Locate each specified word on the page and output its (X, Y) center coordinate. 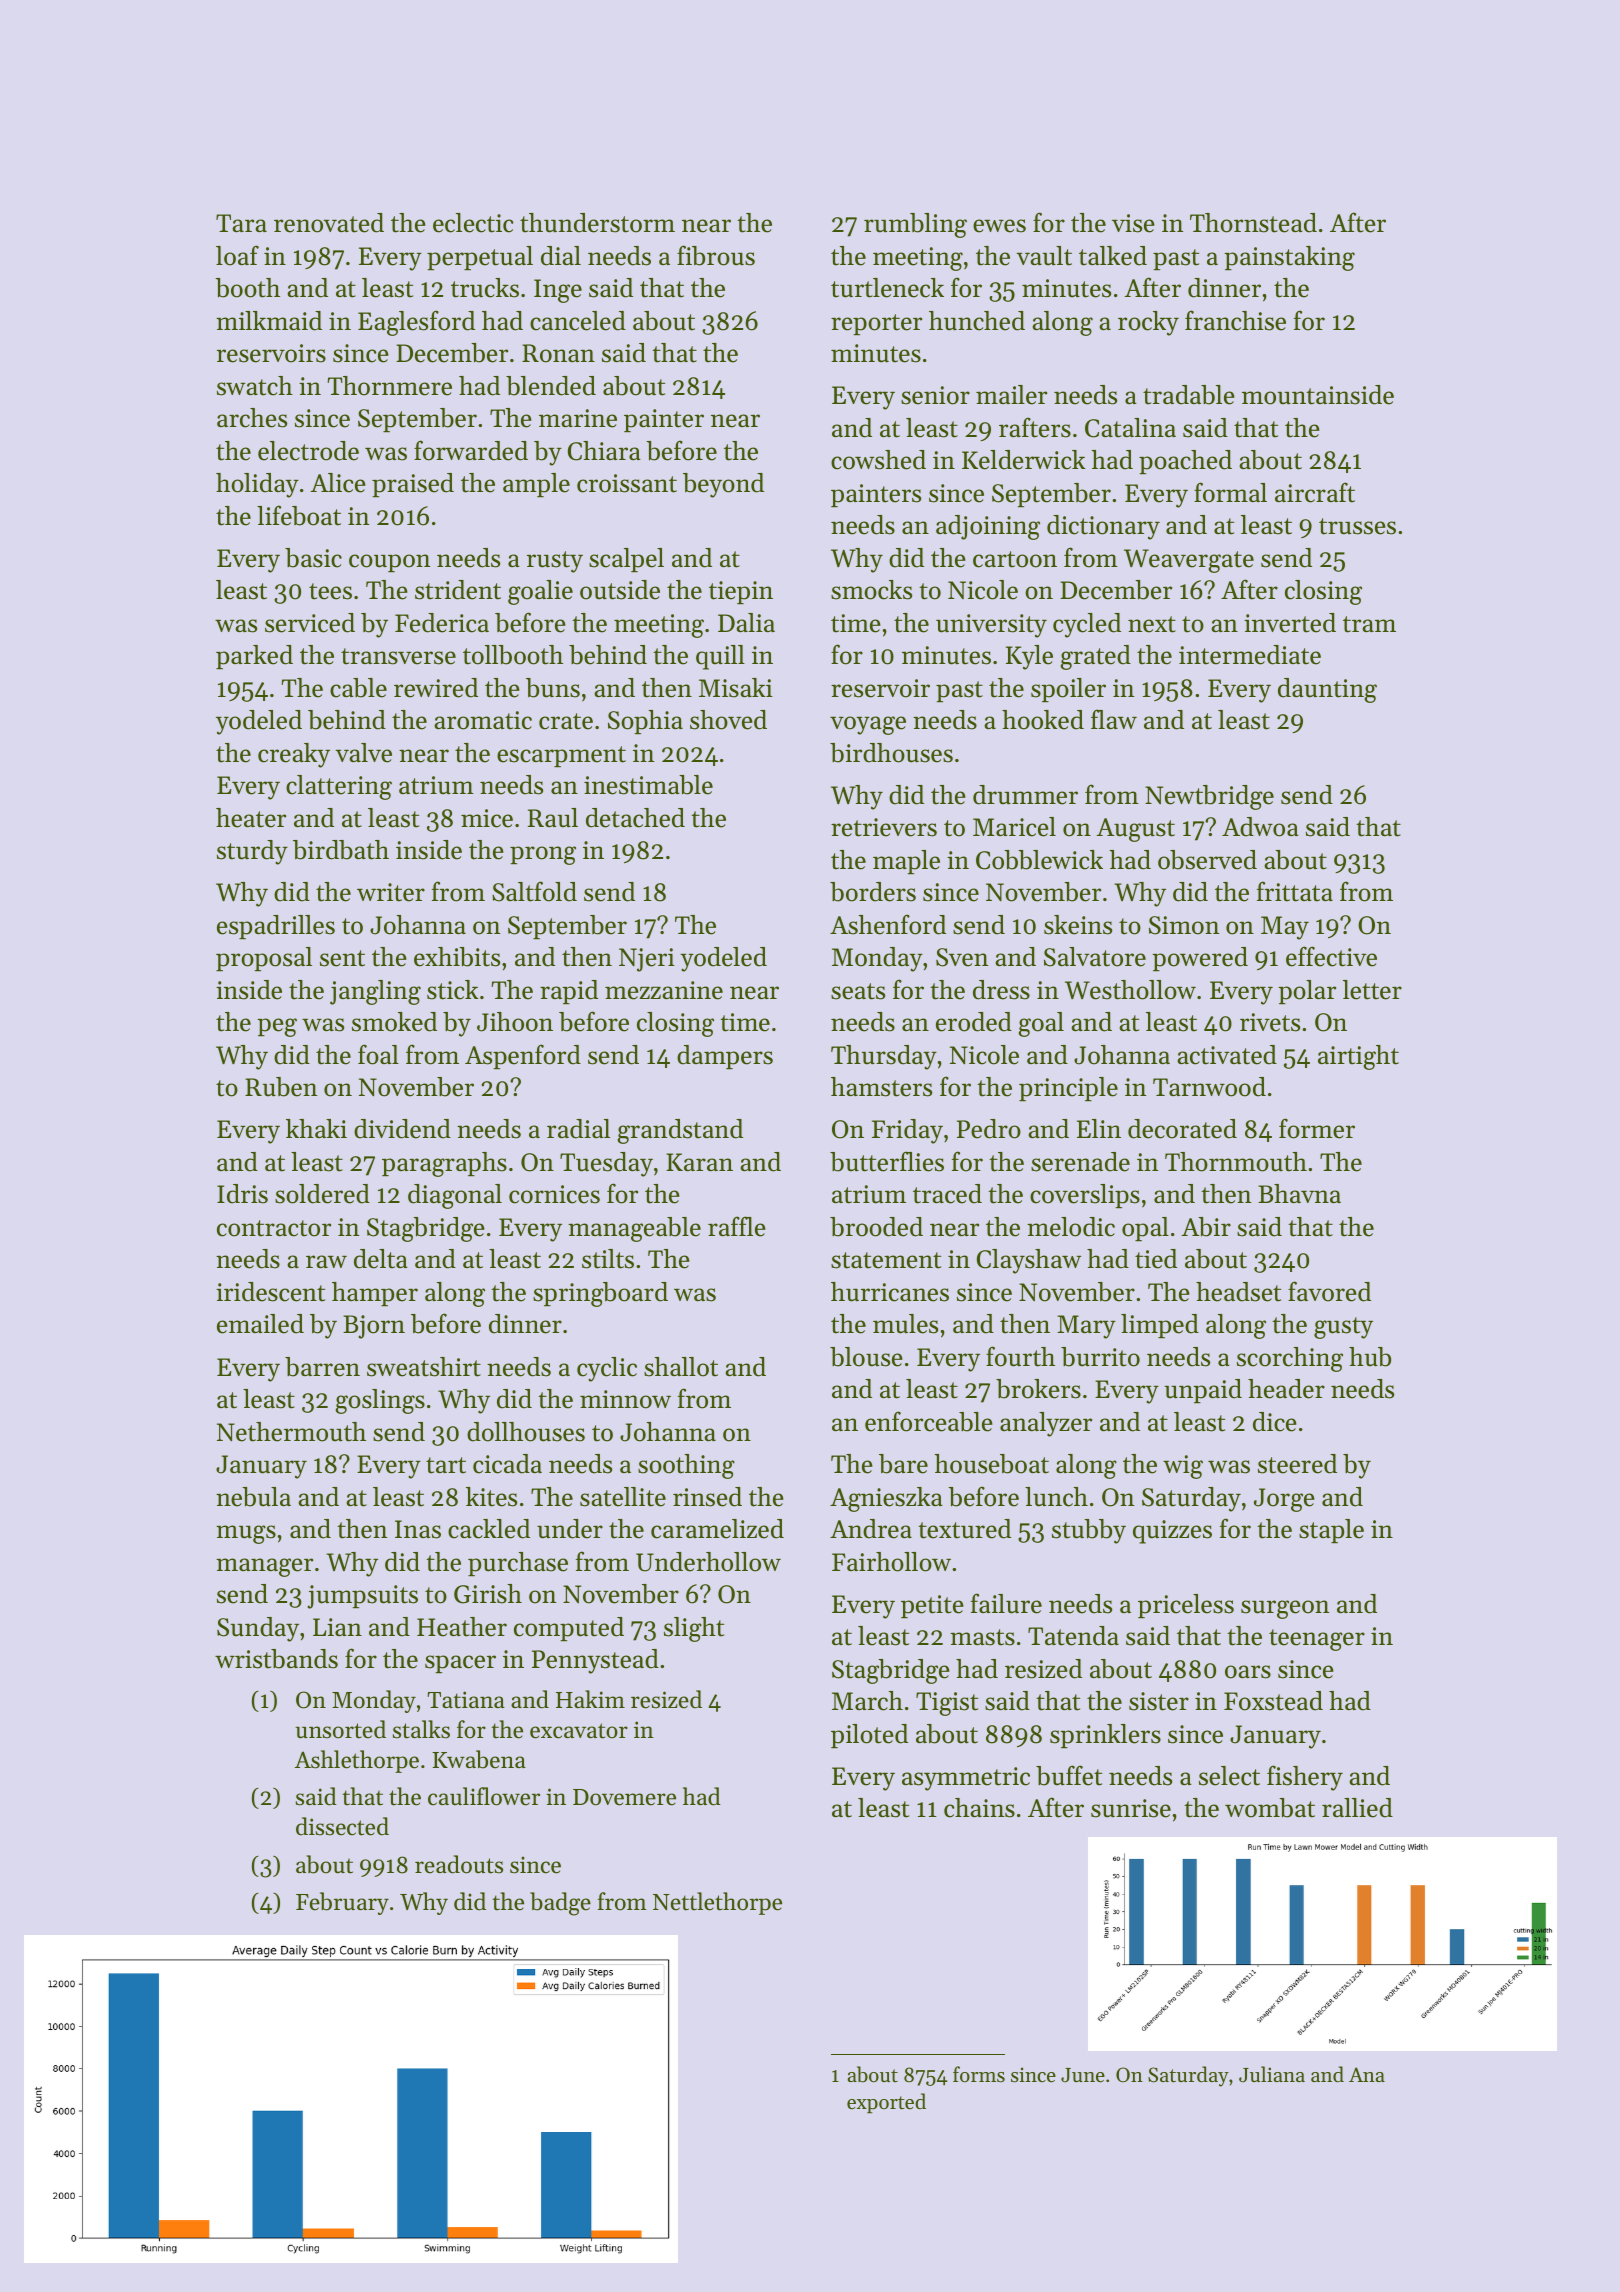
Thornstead (1253, 223)
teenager (1317, 1640)
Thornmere (390, 386)
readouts (459, 1864)
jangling (375, 992)
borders (873, 892)
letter (1372, 990)
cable (358, 688)
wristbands (276, 1659)
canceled (578, 321)
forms (979, 2074)
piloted (869, 1736)
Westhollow (1130, 990)
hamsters (881, 1087)
